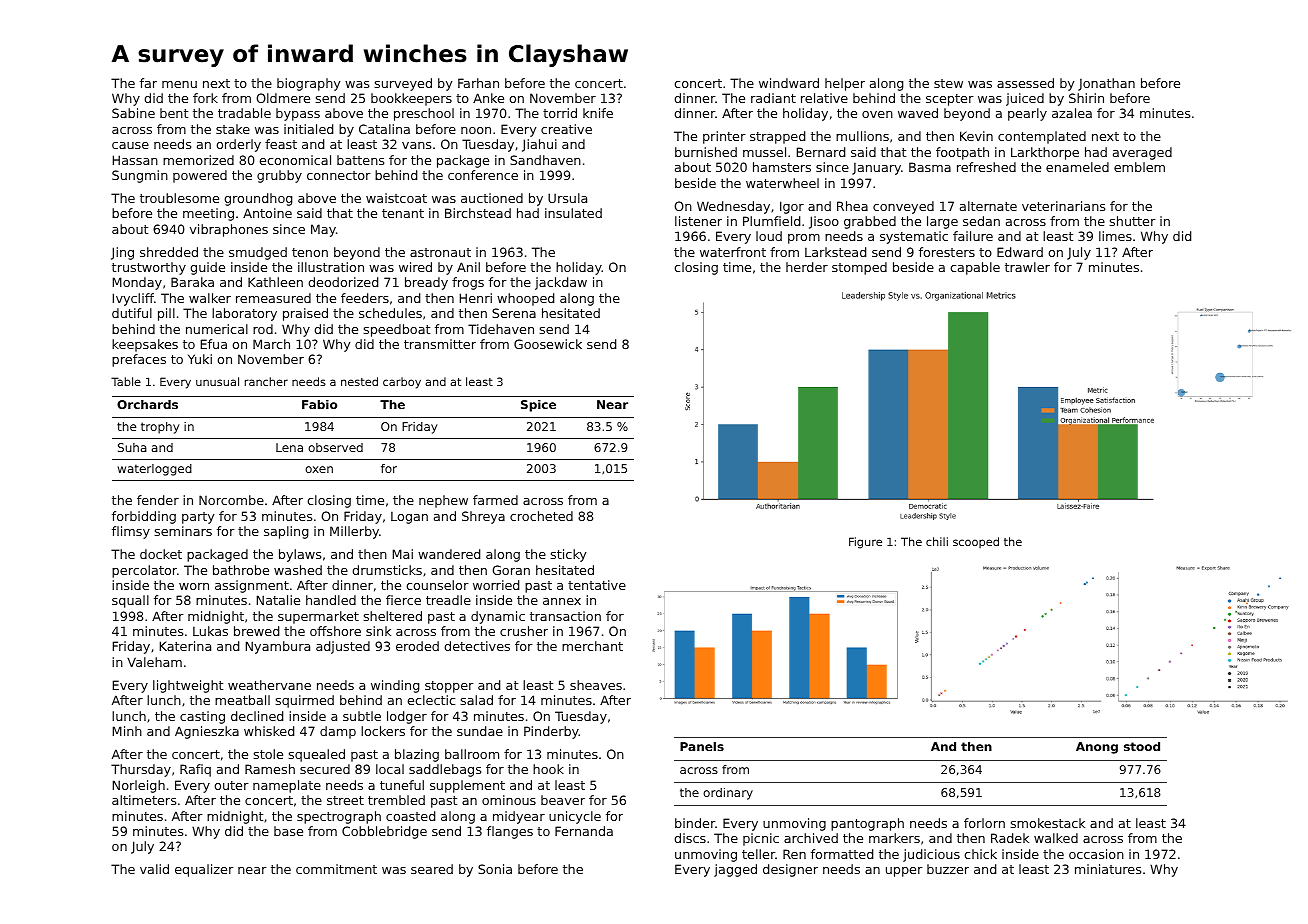  What do you see at coordinates (1025, 83) in the image?
I see `assessed` at bounding box center [1025, 83].
